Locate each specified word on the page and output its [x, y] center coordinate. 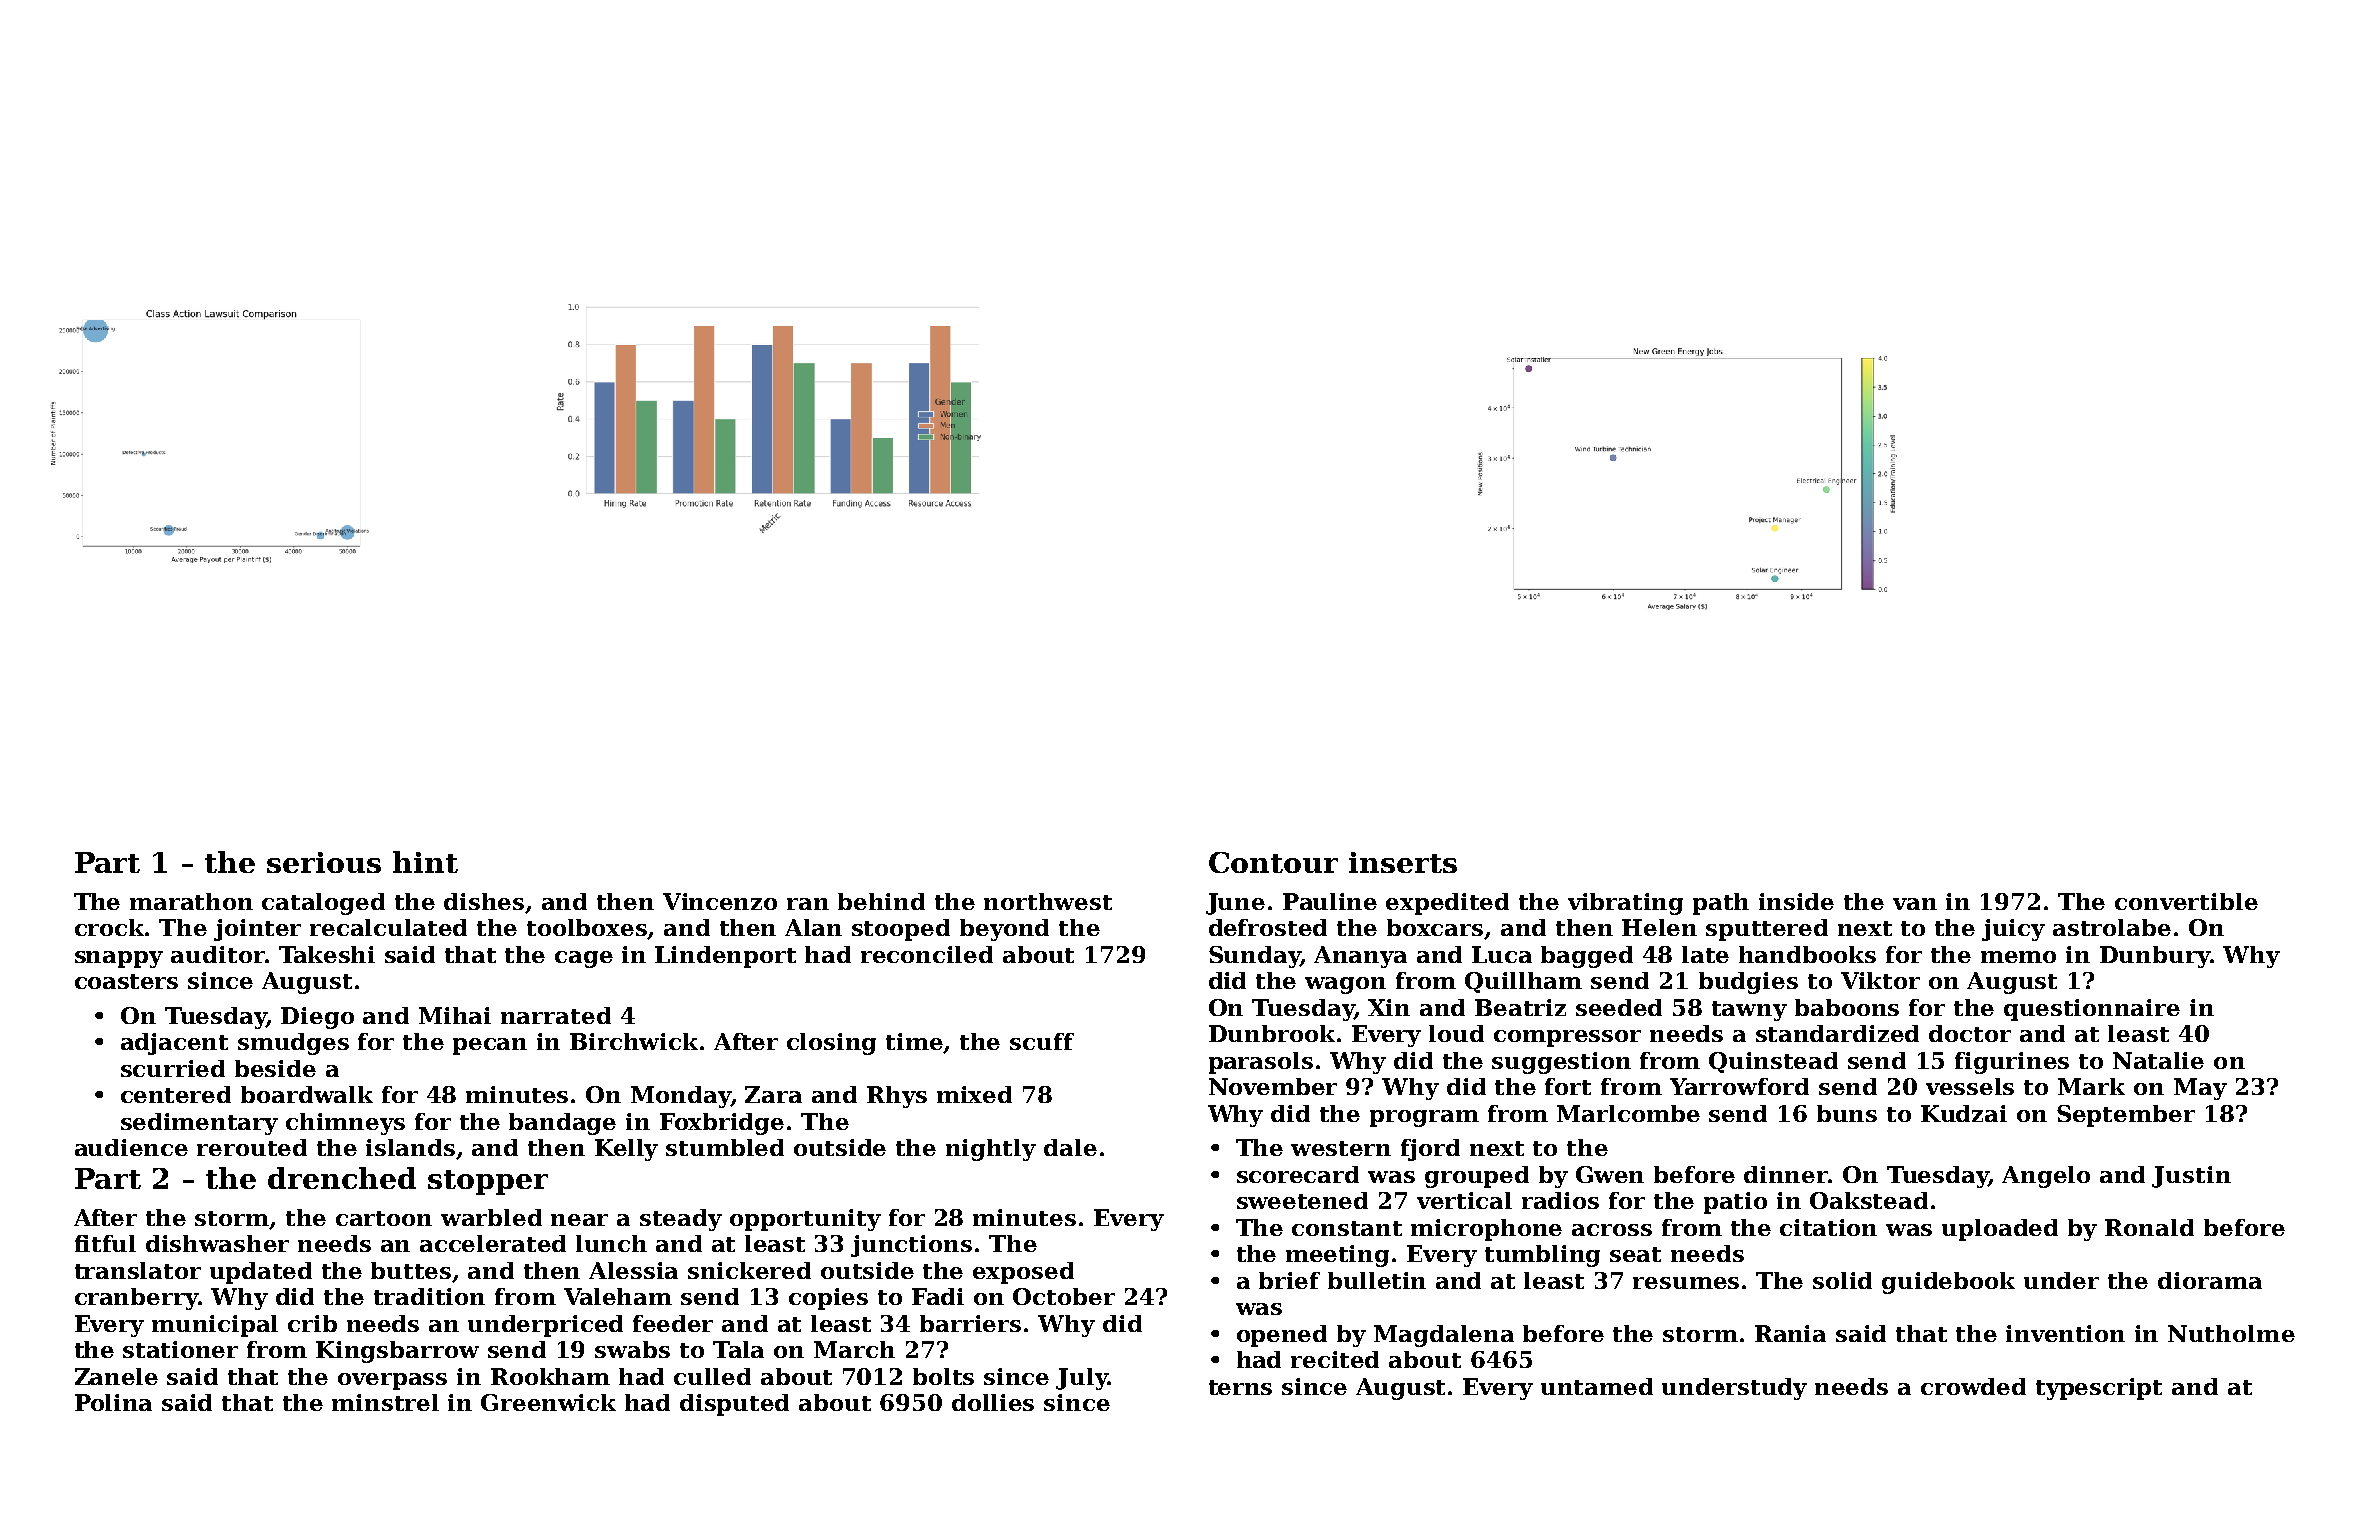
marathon [191, 901]
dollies [993, 1402]
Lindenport [725, 957]
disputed [734, 1405]
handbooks [1807, 954]
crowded [1973, 1386]
